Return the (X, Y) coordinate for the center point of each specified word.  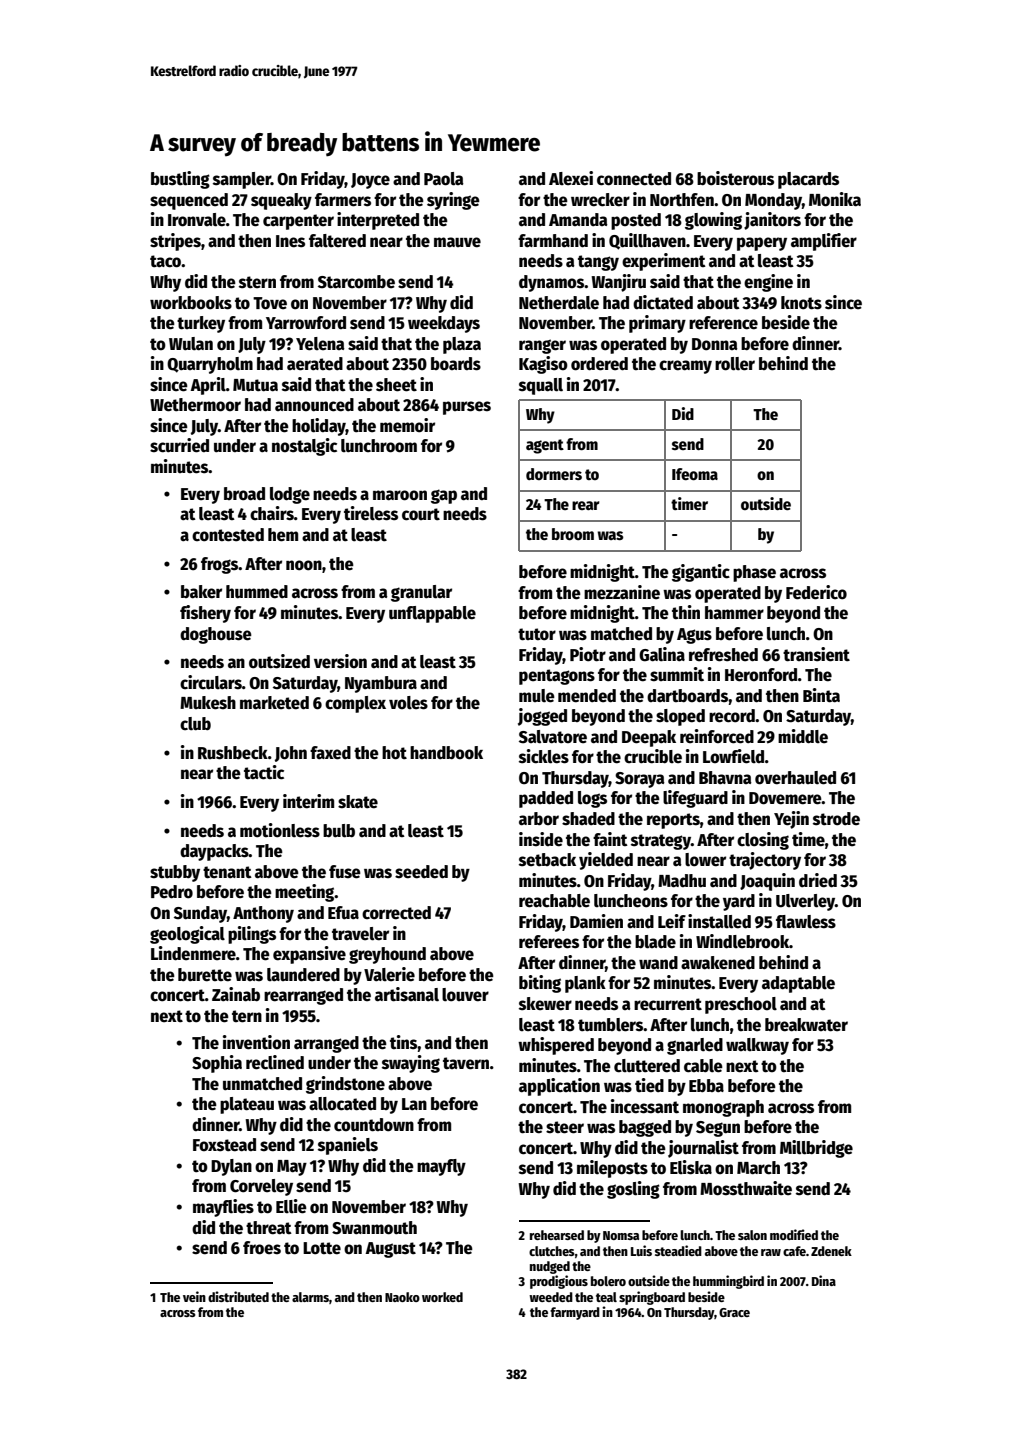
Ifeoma (695, 474)
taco (165, 261)
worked (442, 1297)
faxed (330, 753)
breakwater (806, 1025)
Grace (734, 1312)
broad (244, 494)
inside (541, 839)
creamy (685, 367)
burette (205, 975)
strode (836, 819)
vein (194, 1296)
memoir (407, 425)
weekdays (444, 324)
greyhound (387, 955)
